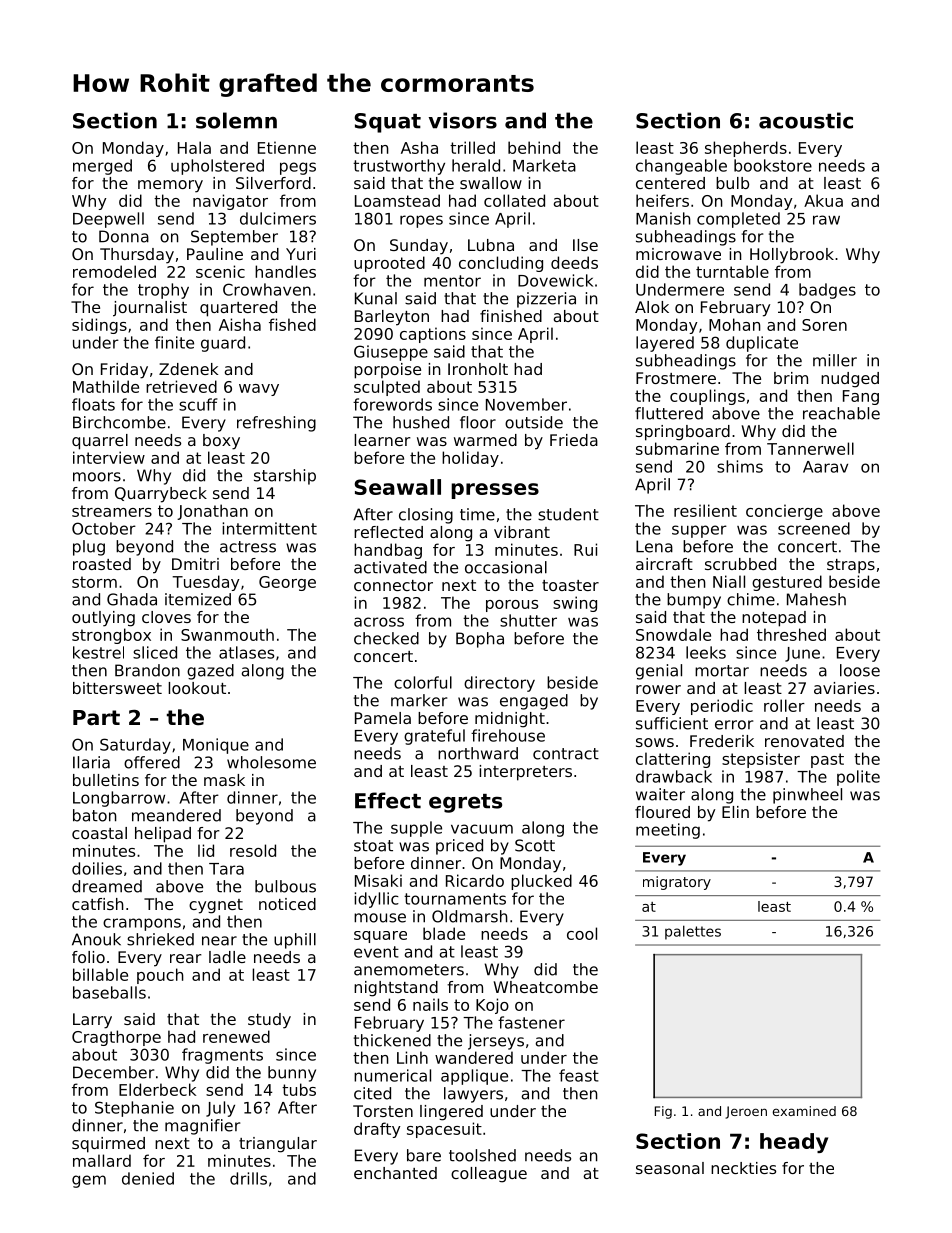 Image resolution: width=952 pixels, height=1233 pixels. What do you see at coordinates (176, 815) in the page?
I see `meandered` at bounding box center [176, 815].
